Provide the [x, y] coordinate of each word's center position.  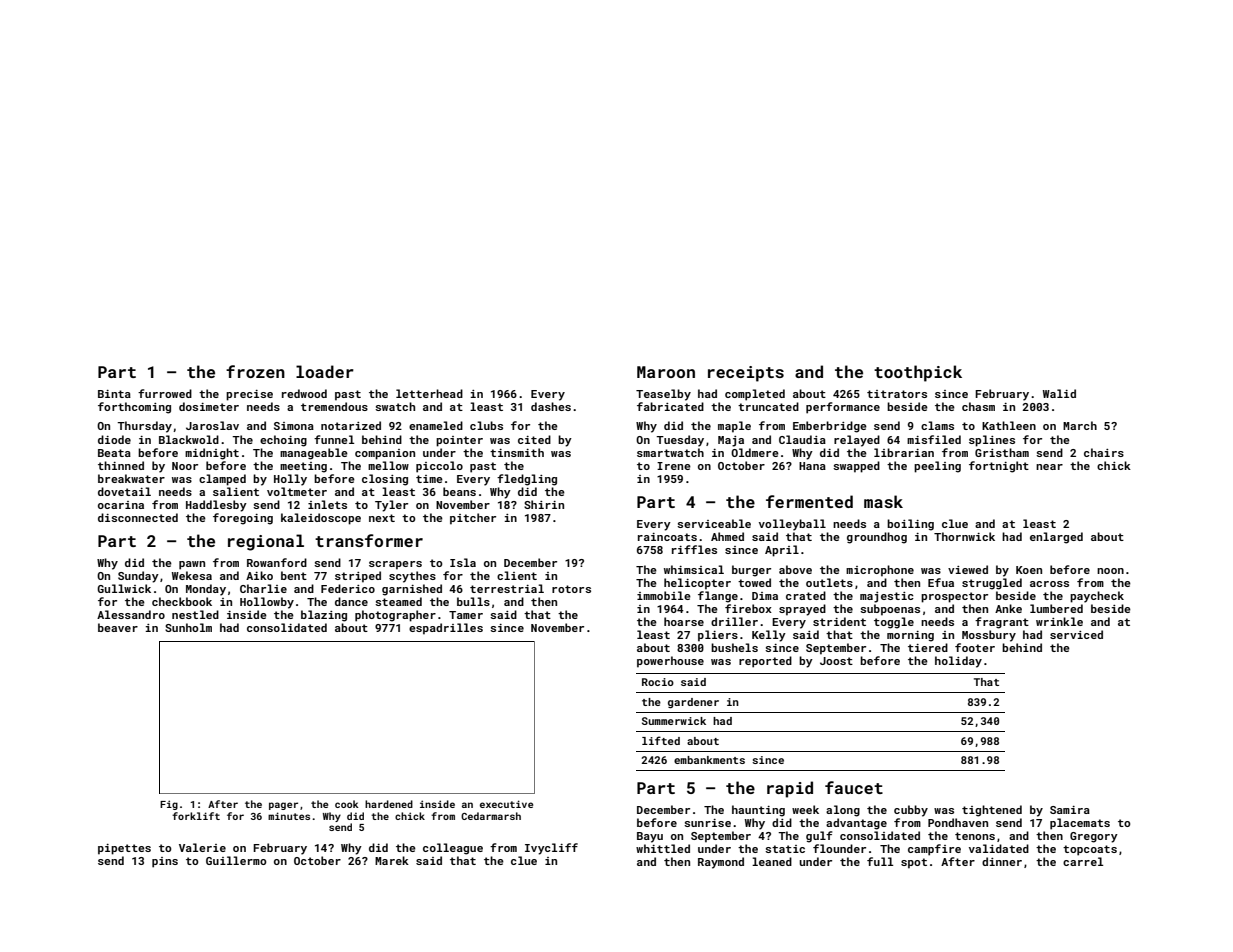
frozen [255, 371]
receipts [746, 374]
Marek [392, 860]
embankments [709, 760]
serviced [1076, 634]
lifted [661, 740]
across [1049, 584]
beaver [118, 627]
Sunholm [188, 627]
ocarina [121, 505]
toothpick [918, 373]
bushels [734, 647]
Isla [463, 562]
